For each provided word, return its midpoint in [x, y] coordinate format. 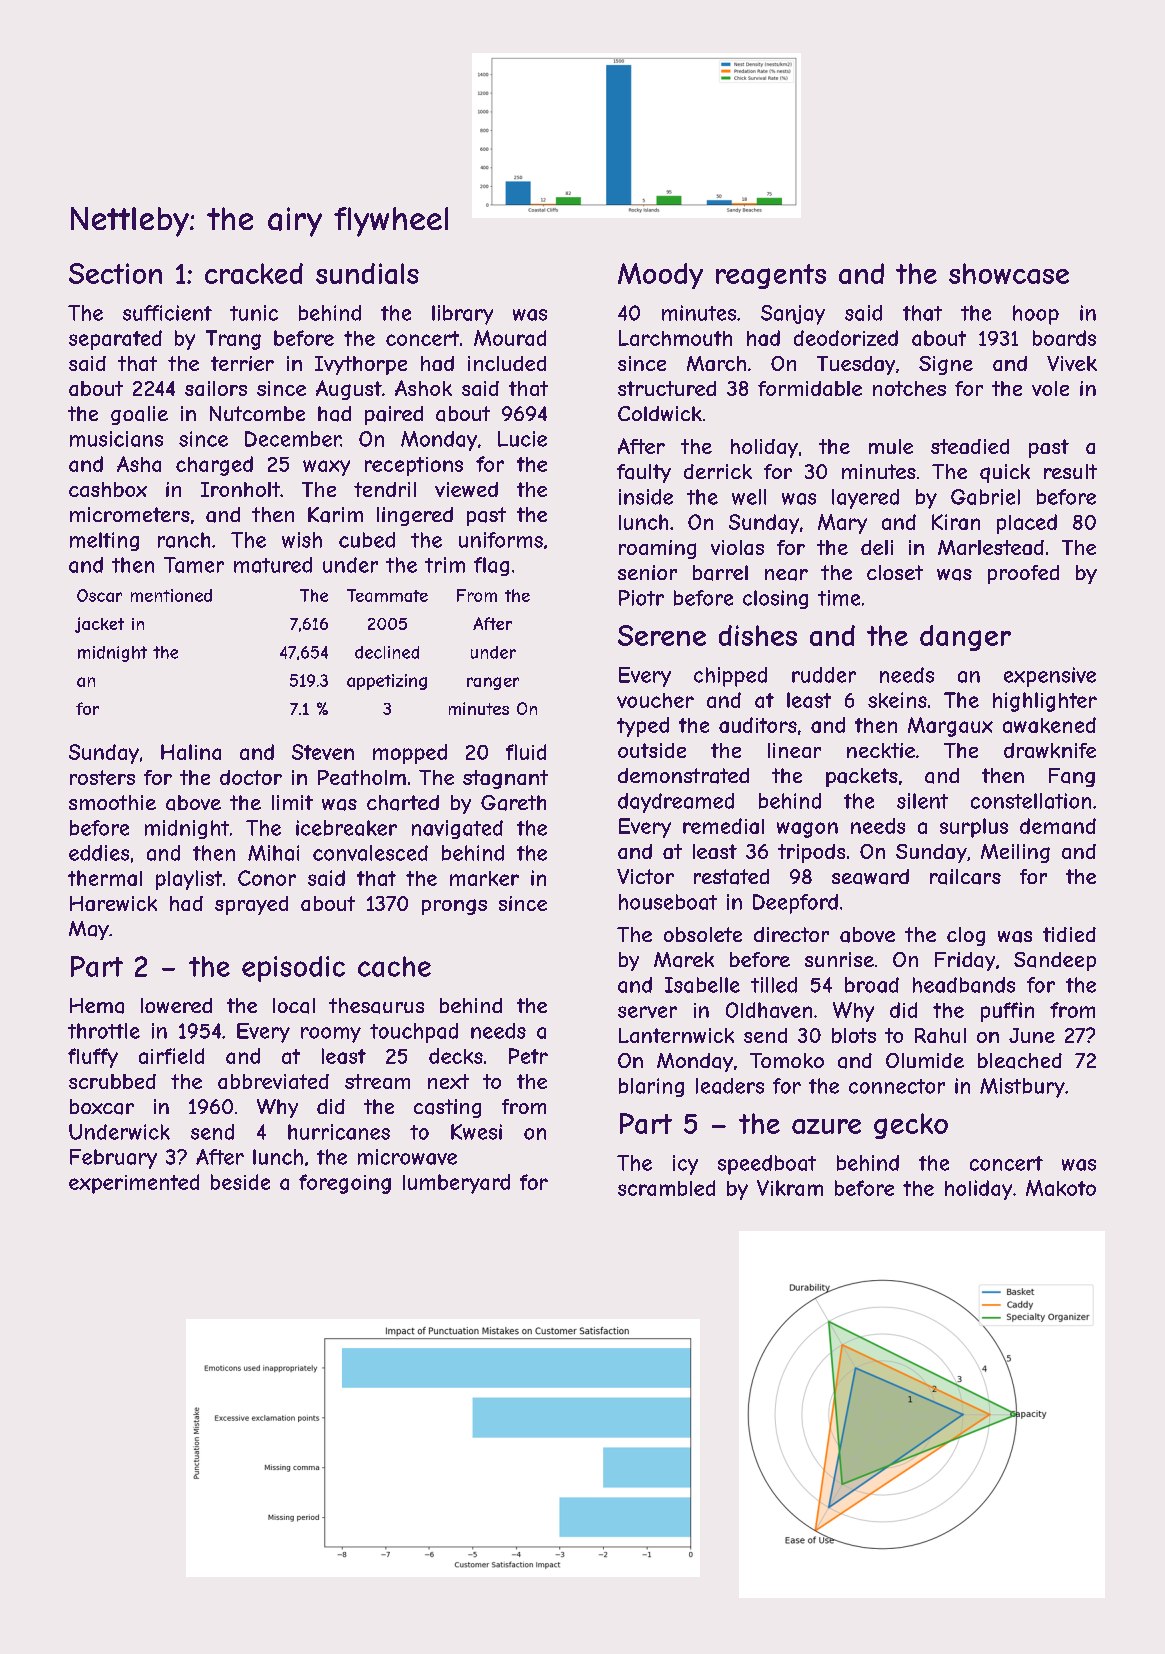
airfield [171, 1056]
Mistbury [1022, 1088]
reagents [771, 276]
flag [491, 566]
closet [895, 572]
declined [387, 652]
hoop [1036, 315]
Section [115, 273]
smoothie [112, 802]
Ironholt [240, 489]
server [647, 1012]
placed [1027, 524]
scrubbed [112, 1081]
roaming [657, 549]
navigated [457, 829]
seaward [870, 877]
